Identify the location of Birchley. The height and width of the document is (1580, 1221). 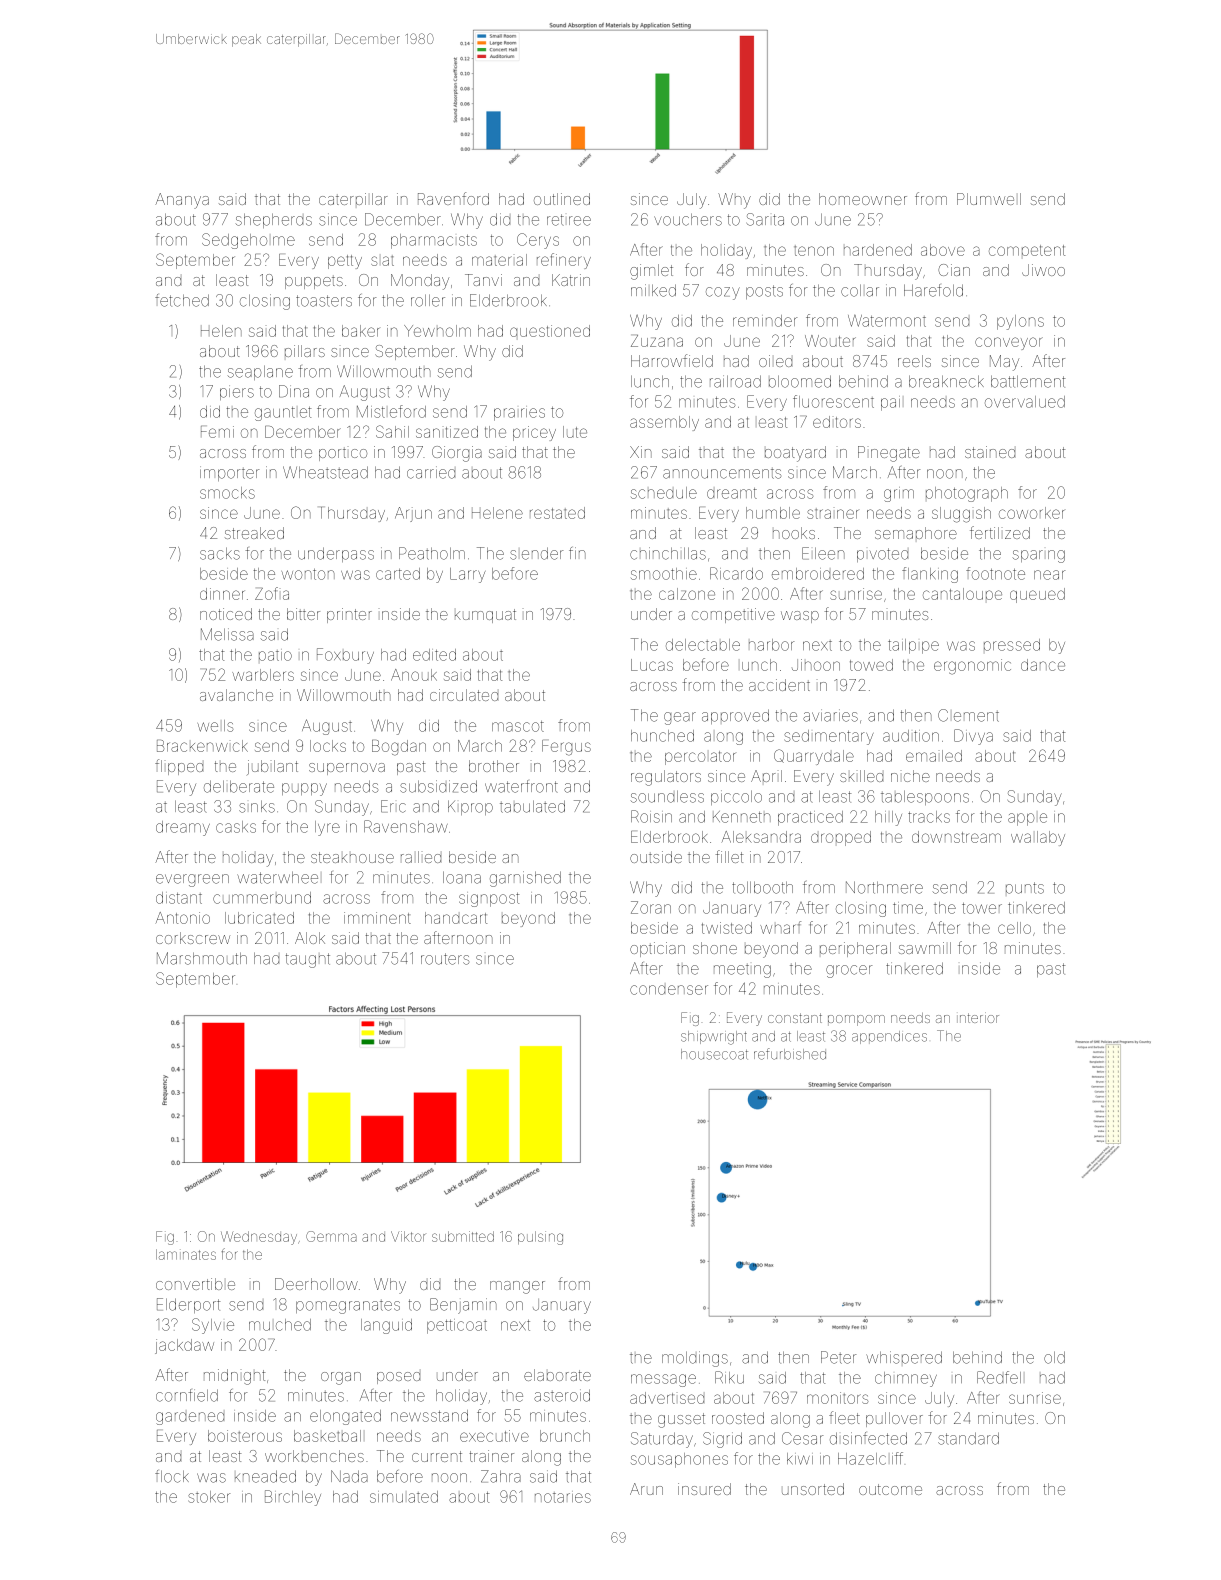
(293, 1498).
